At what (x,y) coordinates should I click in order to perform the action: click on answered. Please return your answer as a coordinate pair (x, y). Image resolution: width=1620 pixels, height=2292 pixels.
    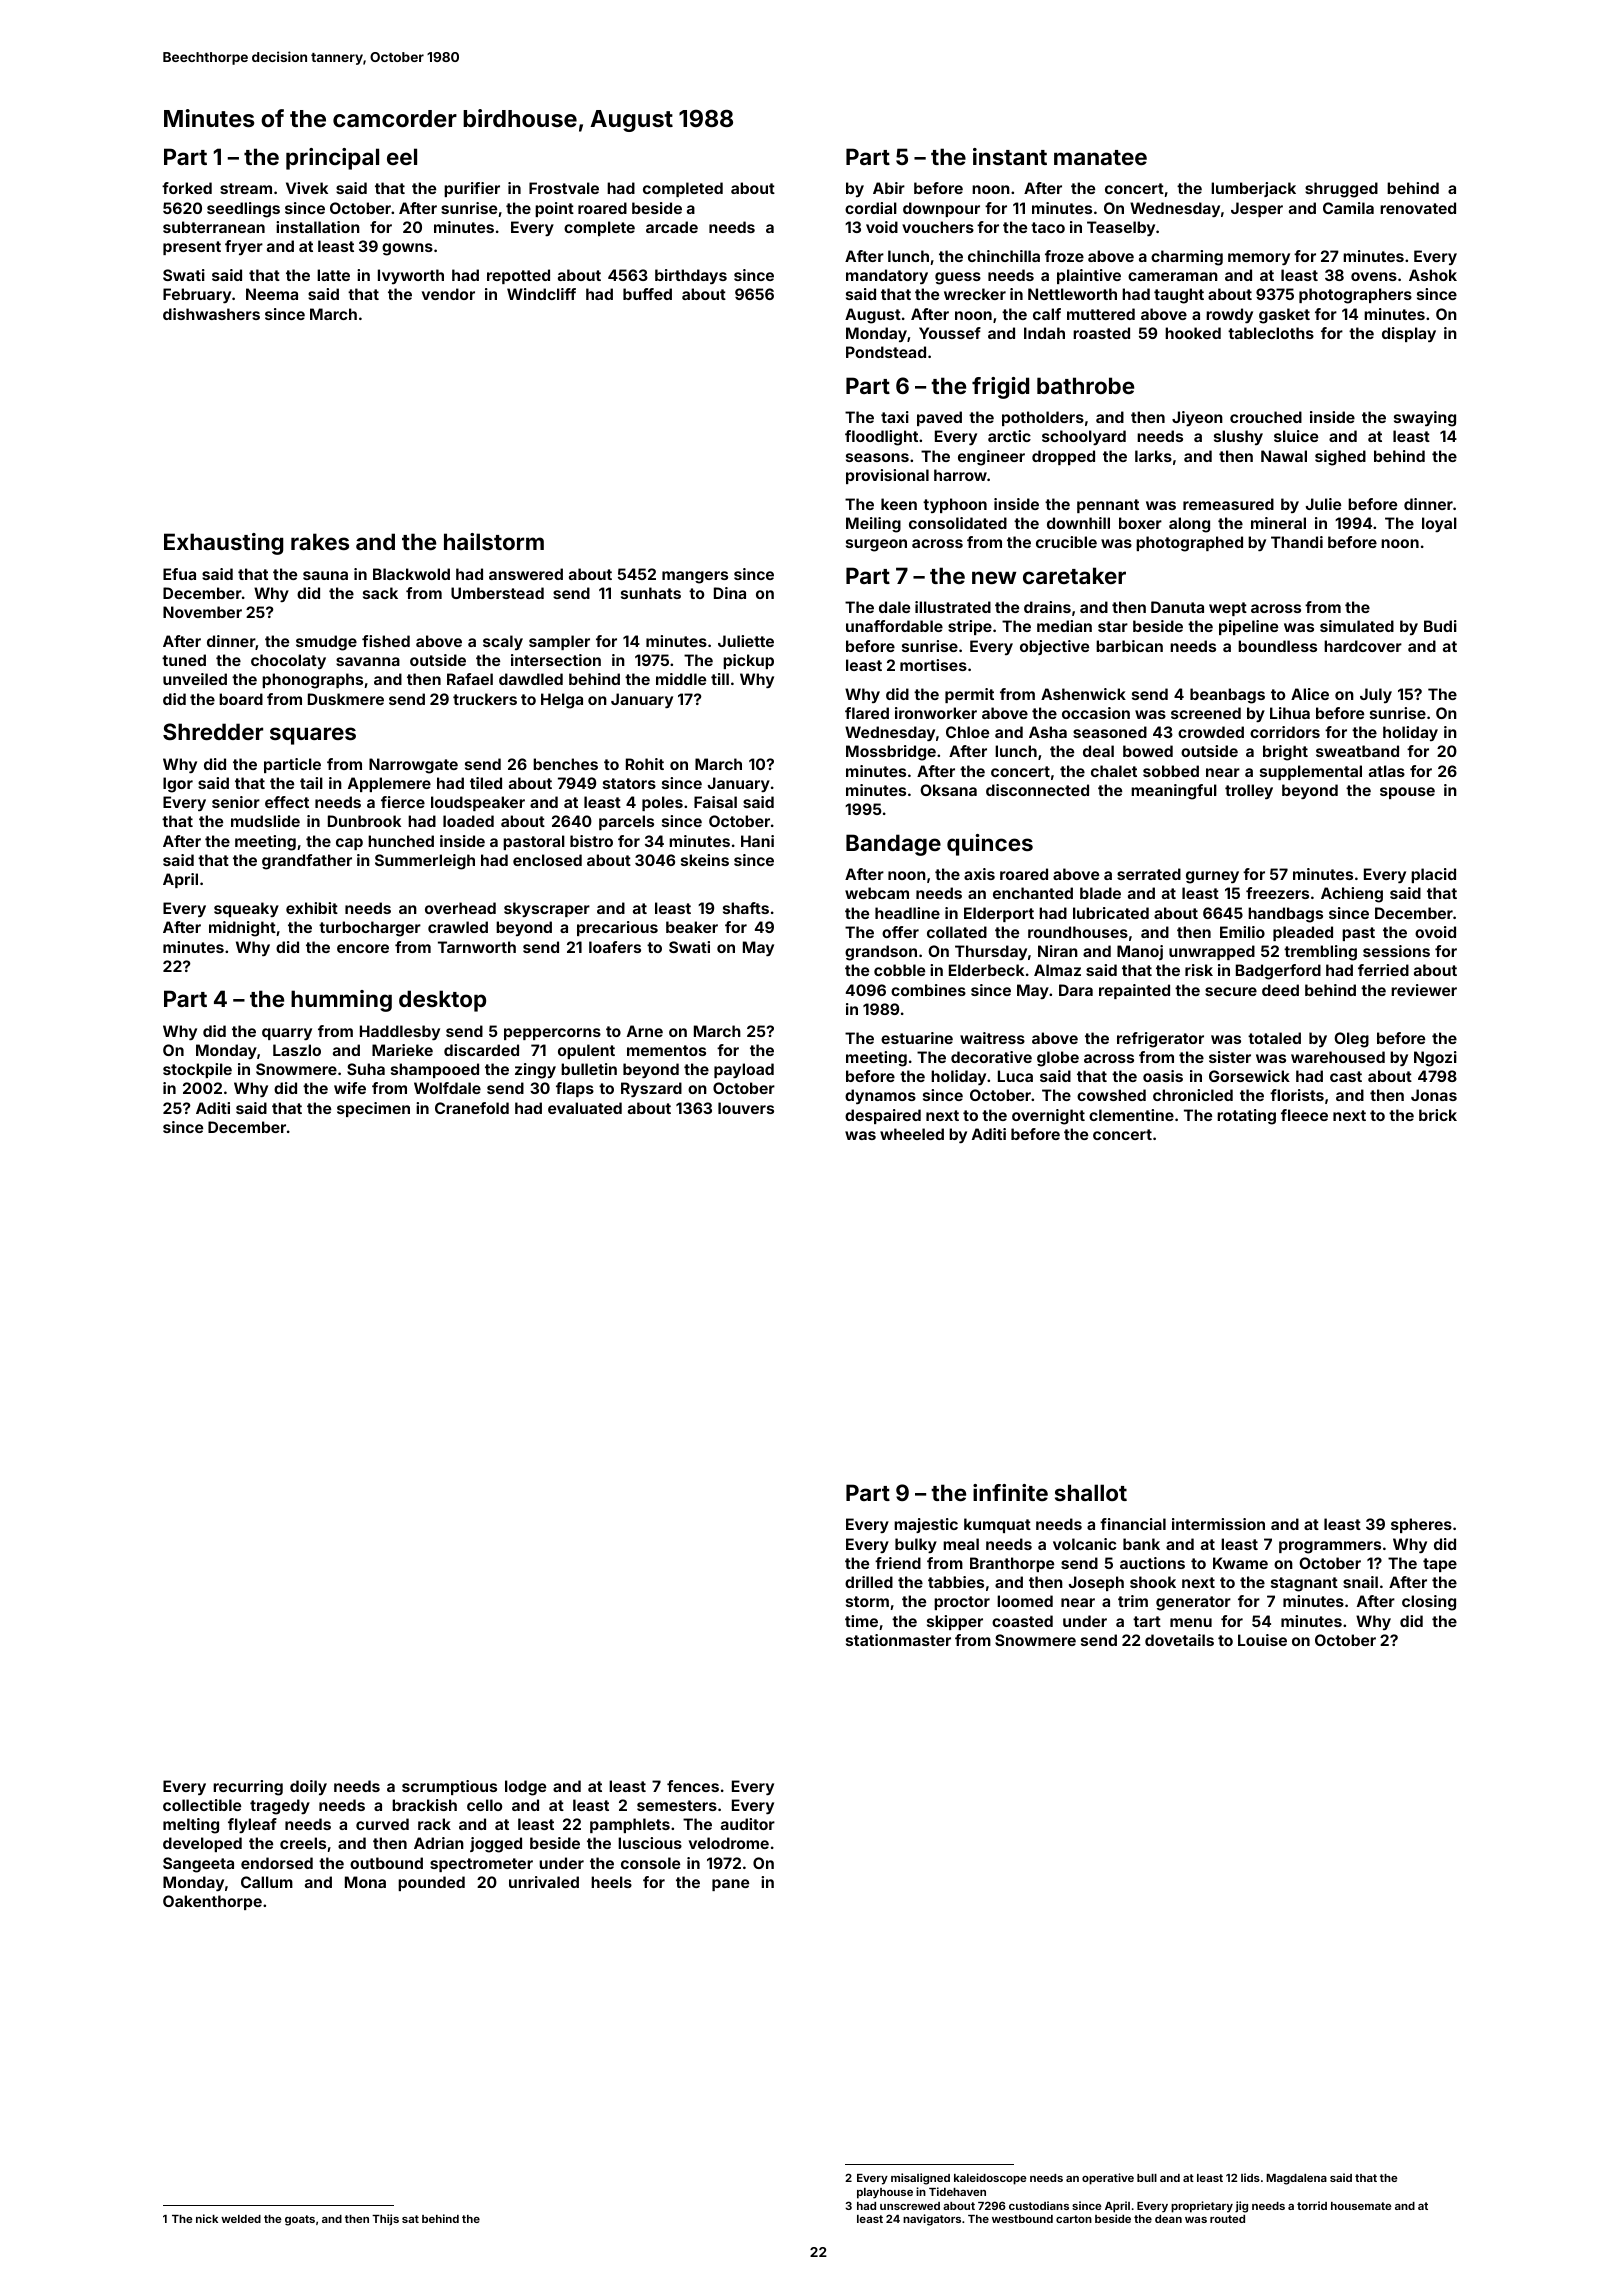
    Looking at the image, I should click on (526, 574).
